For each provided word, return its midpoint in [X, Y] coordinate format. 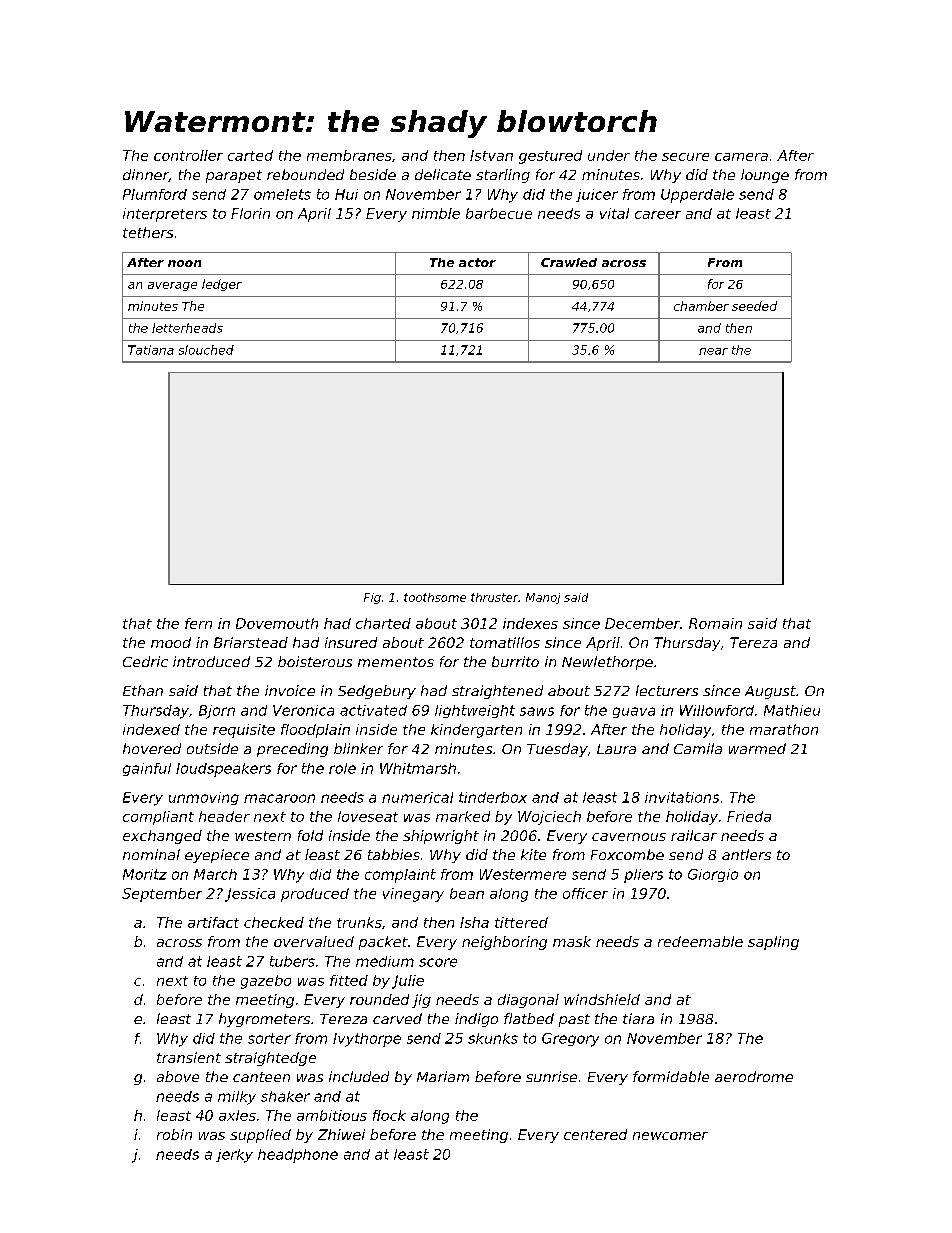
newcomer [670, 1136]
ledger [222, 285]
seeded [754, 306]
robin [174, 1134]
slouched [206, 350]
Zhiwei [341, 1134]
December [642, 623]
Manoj [543, 598]
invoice [290, 690]
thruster [494, 597]
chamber [701, 306]
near [713, 351]
